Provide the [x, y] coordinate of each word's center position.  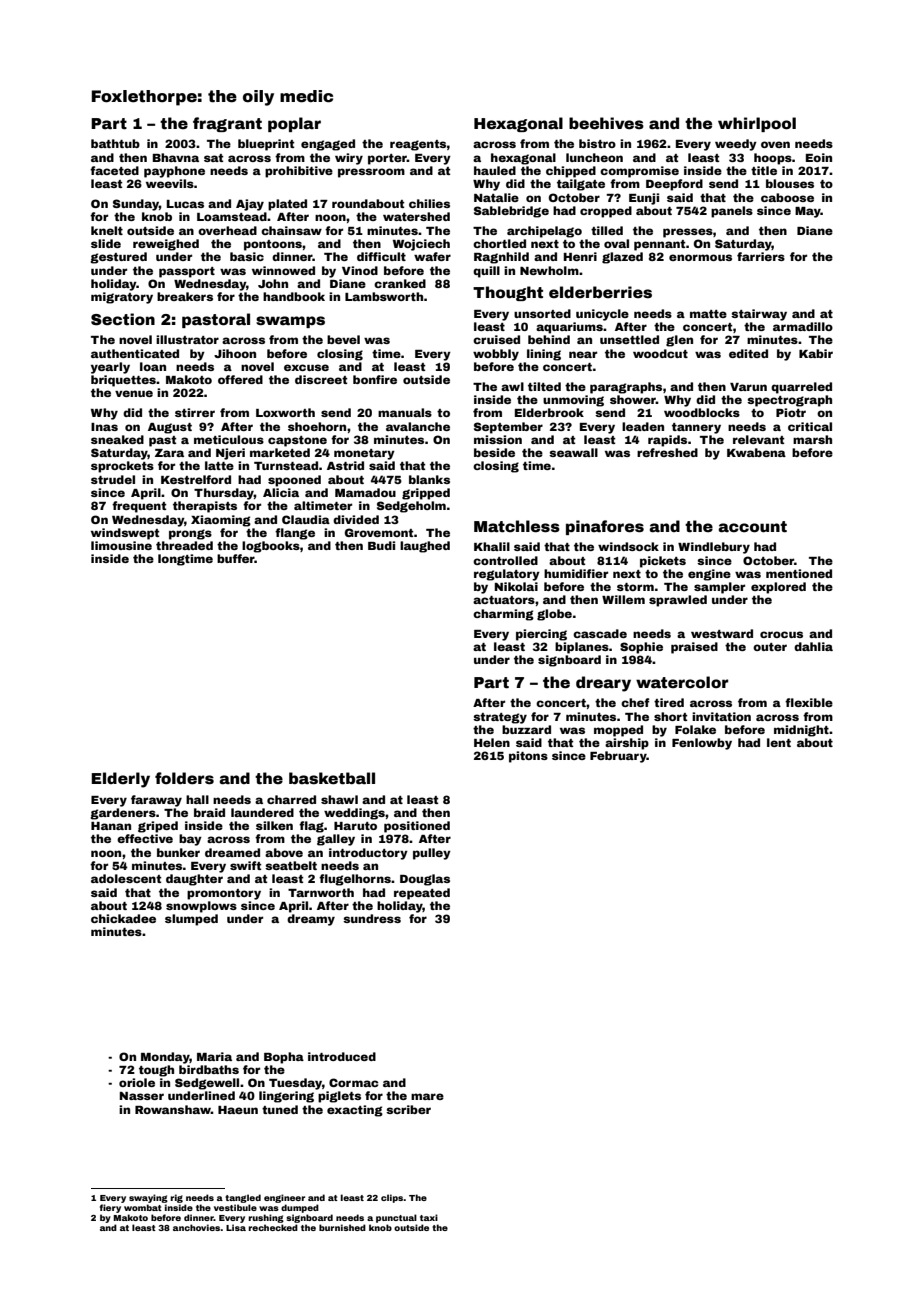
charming [503, 615]
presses [688, 233]
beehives [606, 123]
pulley [432, 854]
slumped [191, 920]
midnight [801, 731]
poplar [294, 124]
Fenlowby [702, 744]
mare [427, 1096]
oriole [137, 1082]
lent [779, 742]
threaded [184, 545]
